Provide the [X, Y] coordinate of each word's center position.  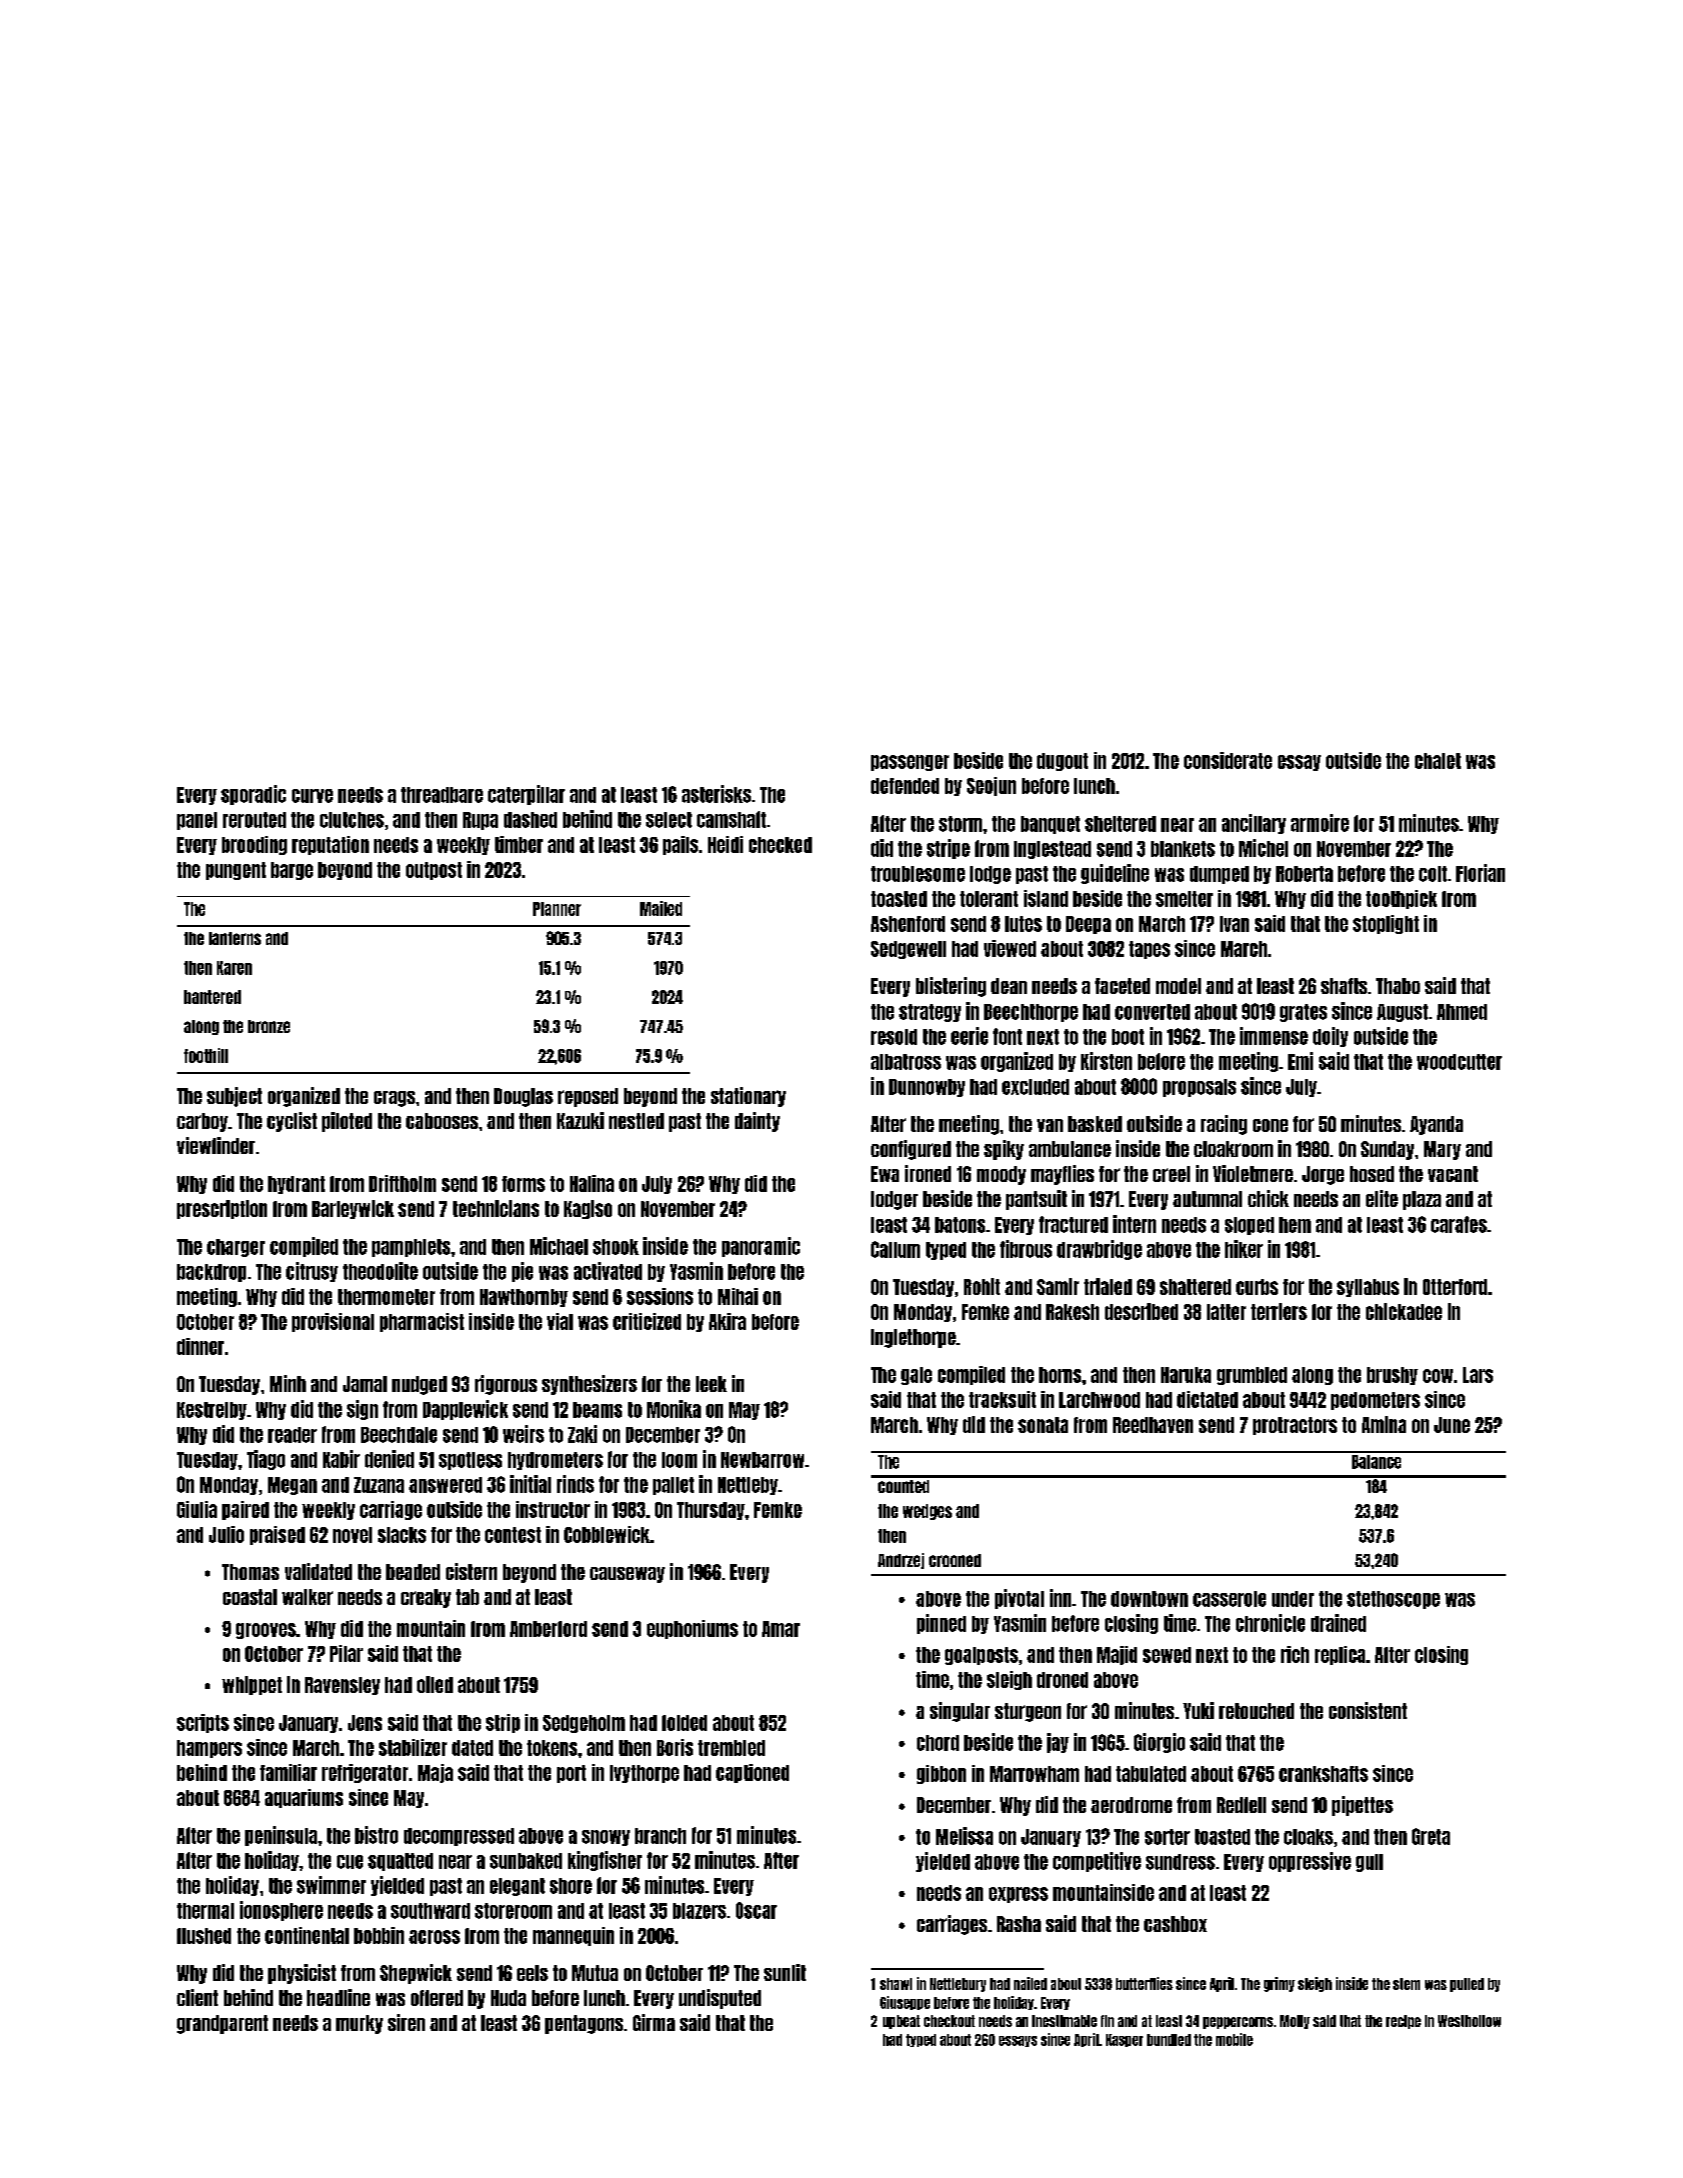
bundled [1169, 2040]
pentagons [584, 2024]
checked [780, 845]
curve [312, 796]
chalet [1438, 761]
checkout [949, 2021]
